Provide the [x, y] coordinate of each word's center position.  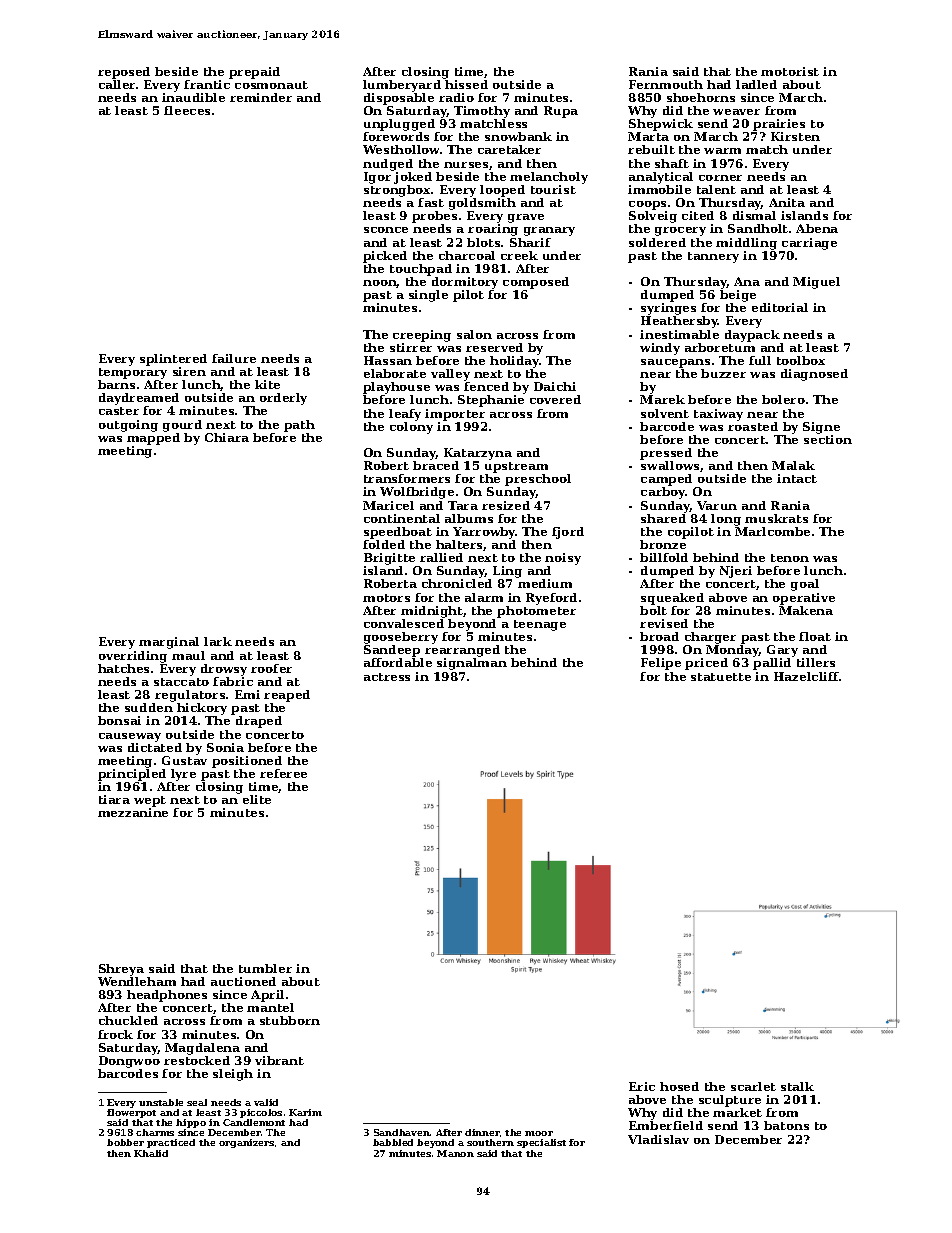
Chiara [227, 437]
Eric [642, 1086]
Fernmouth [666, 84]
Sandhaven [402, 1132]
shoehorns [701, 97]
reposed [124, 73]
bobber [125, 1142]
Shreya [121, 970]
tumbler [265, 968]
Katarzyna [478, 454]
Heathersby [679, 322]
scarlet [753, 1086]
